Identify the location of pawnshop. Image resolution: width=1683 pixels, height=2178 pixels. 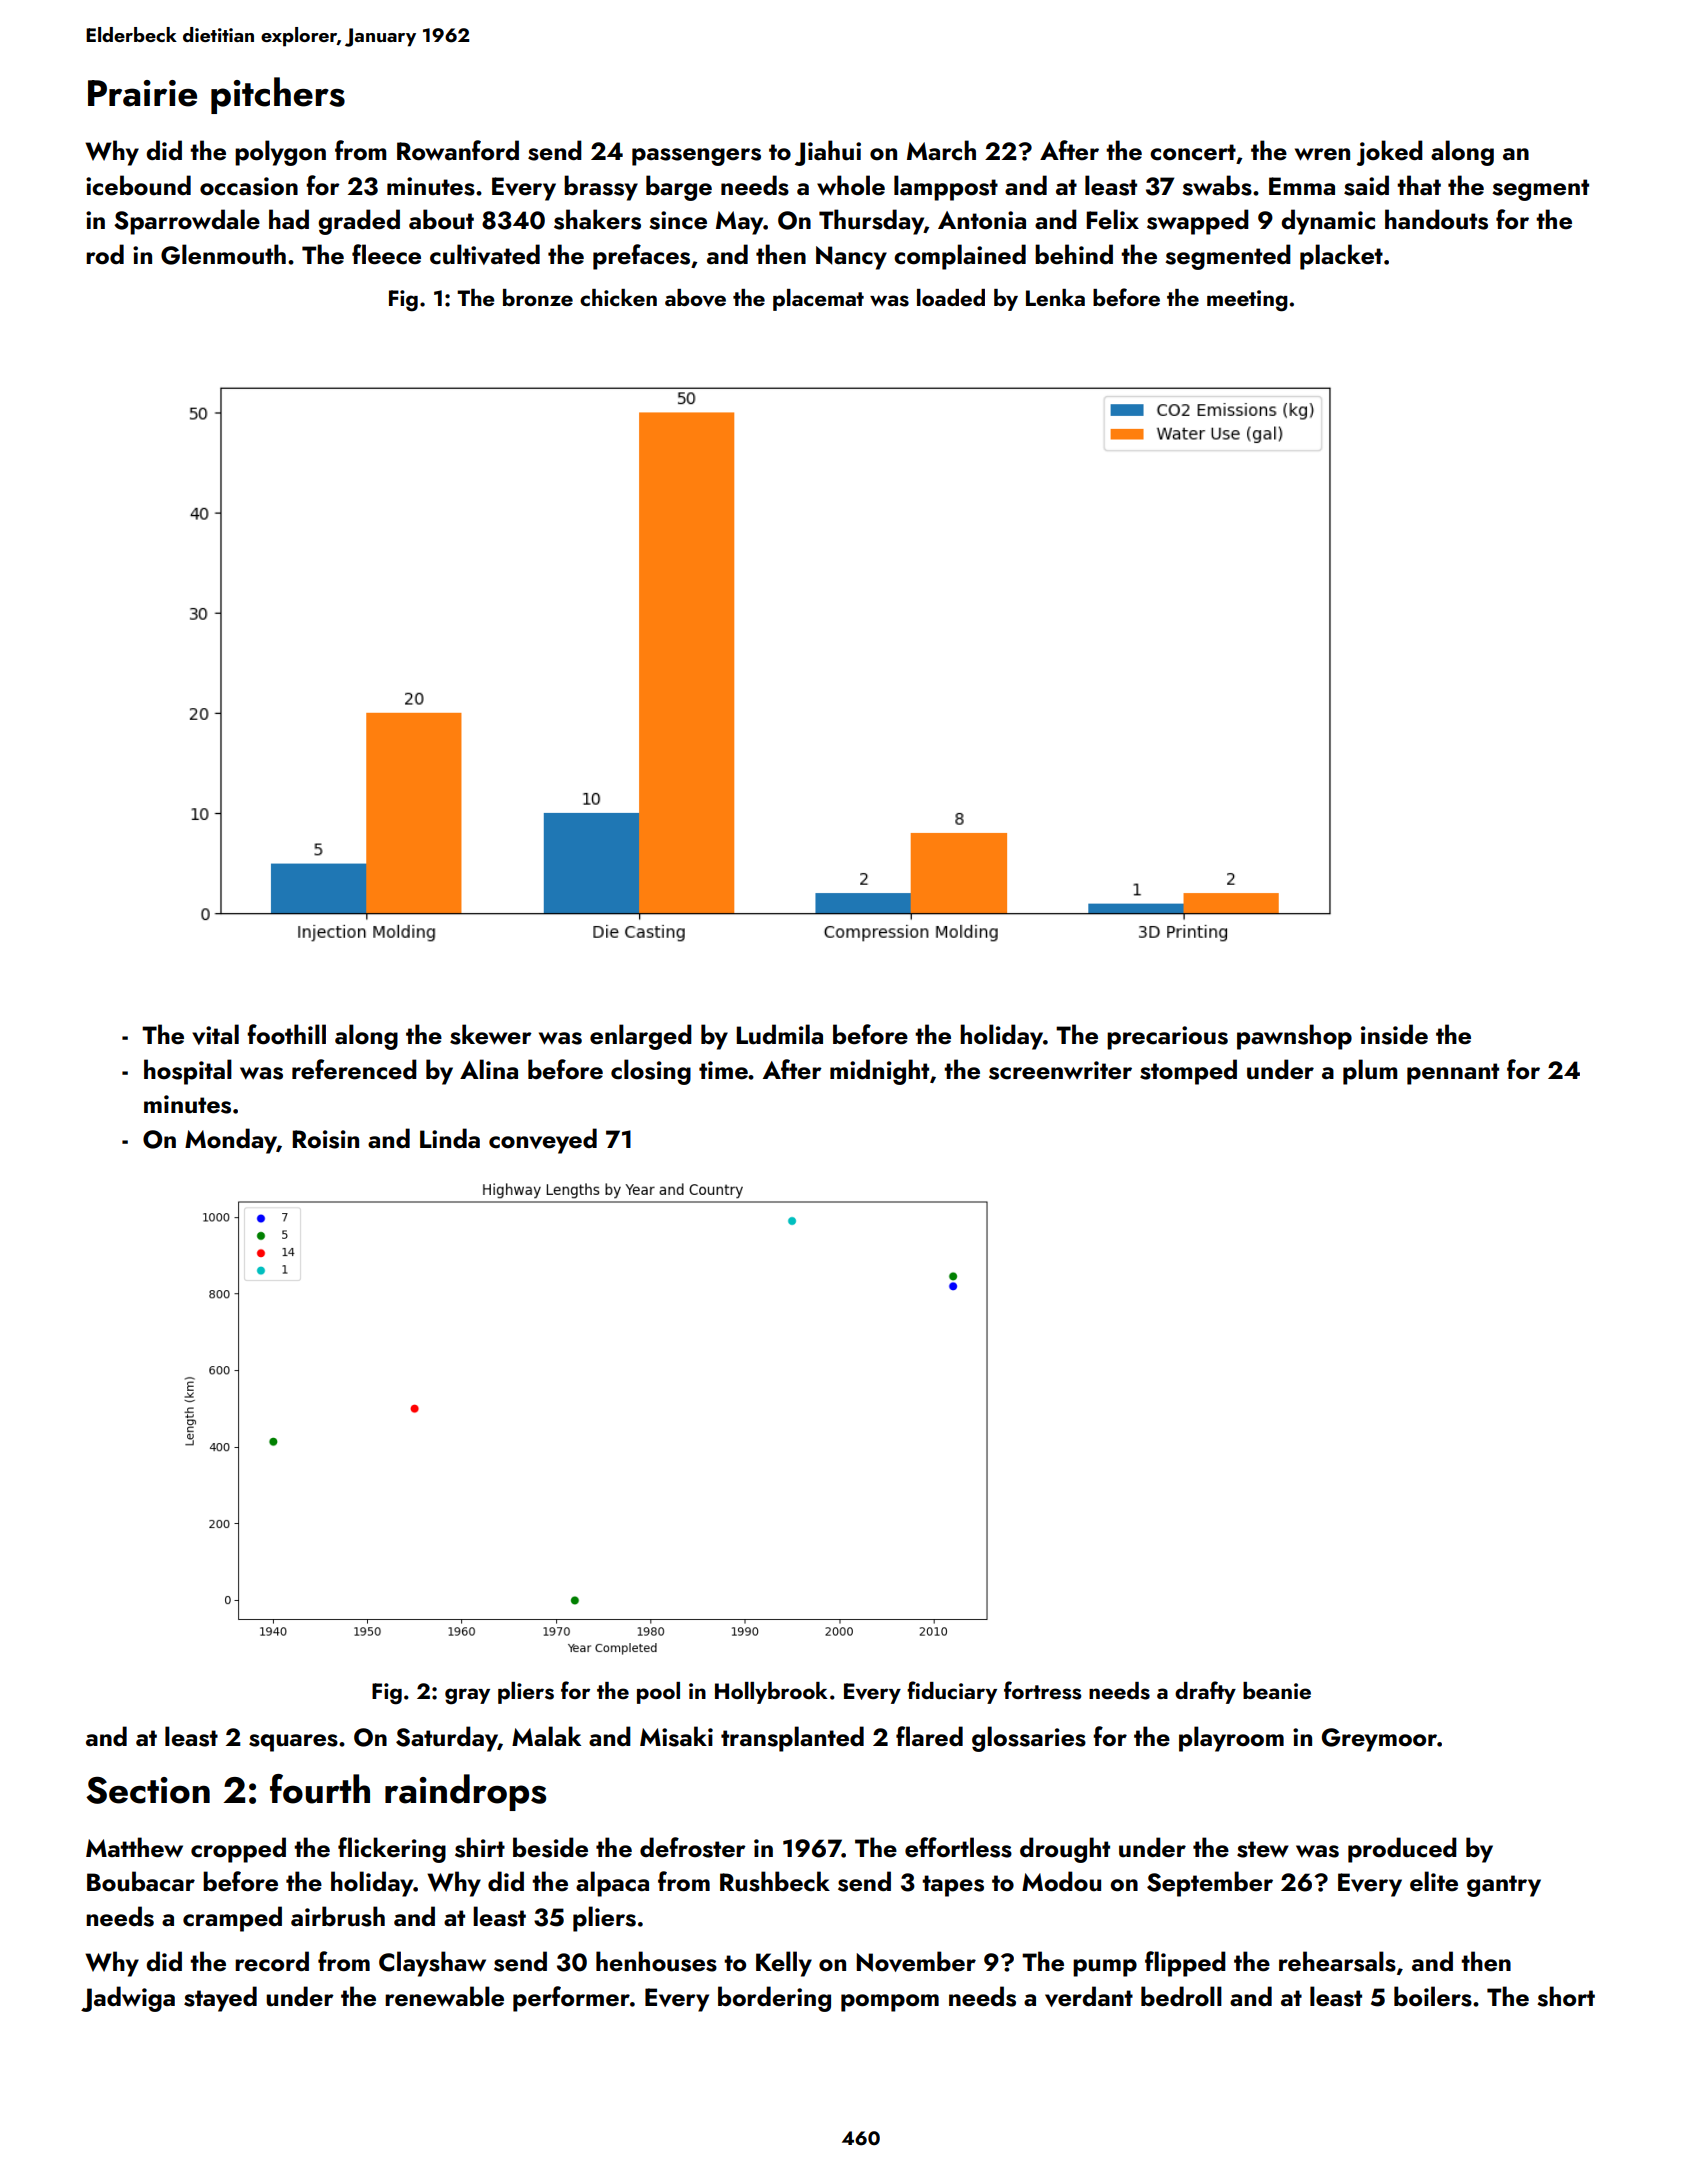
(1294, 1037).
